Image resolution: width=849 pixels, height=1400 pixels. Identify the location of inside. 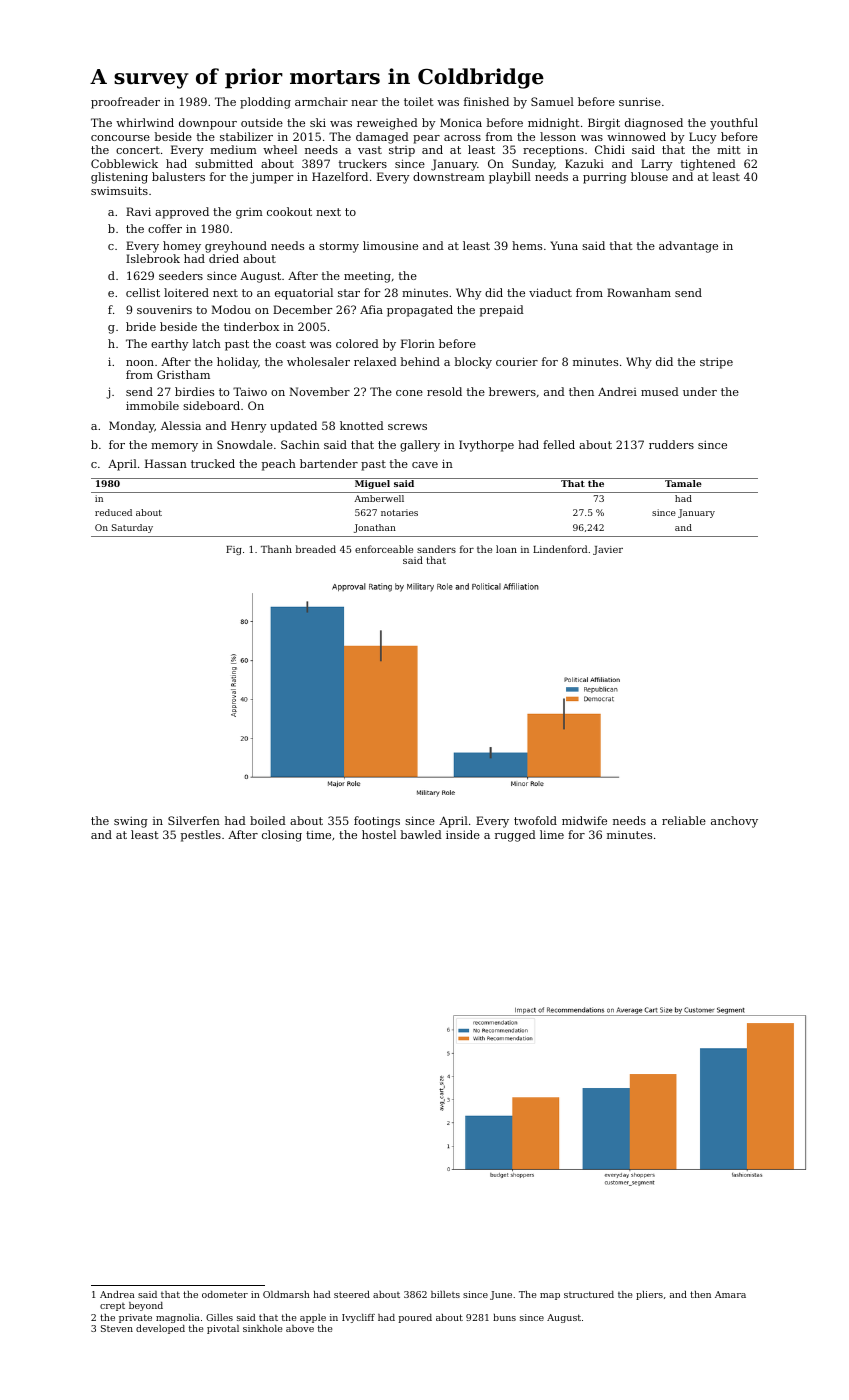
(463, 834).
